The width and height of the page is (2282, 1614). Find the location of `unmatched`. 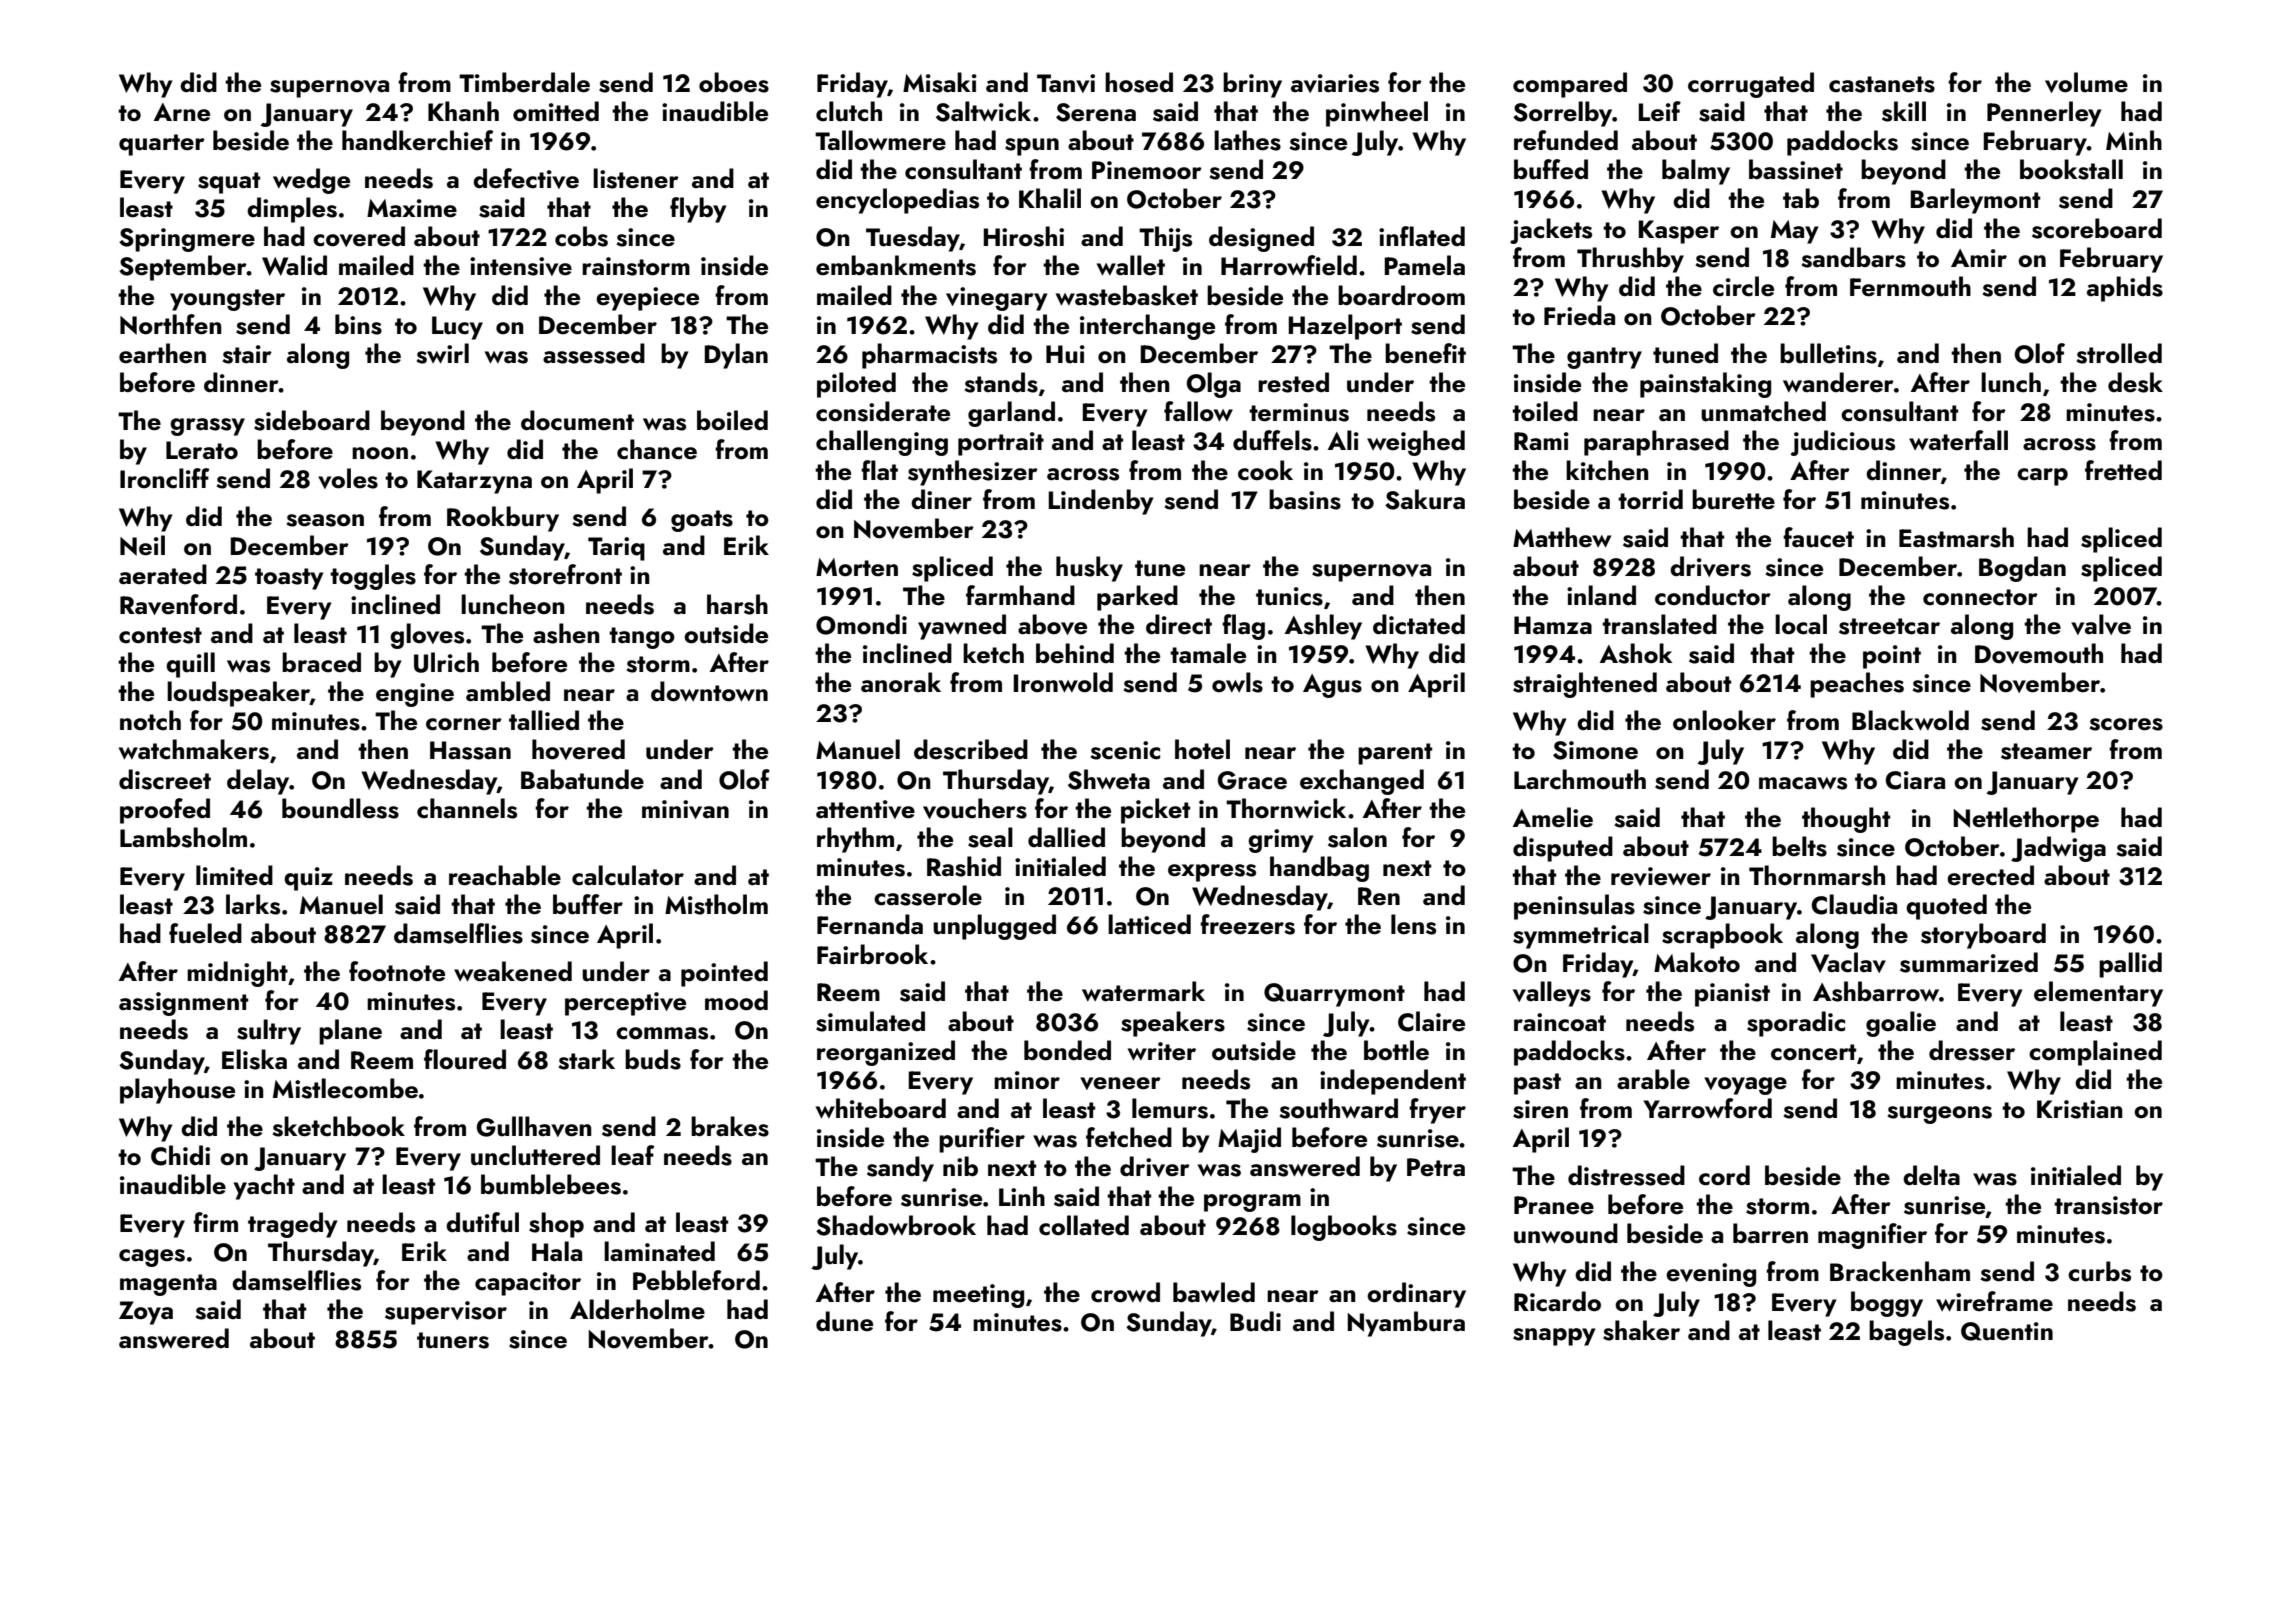

unmatched is located at coordinates (1763, 411).
